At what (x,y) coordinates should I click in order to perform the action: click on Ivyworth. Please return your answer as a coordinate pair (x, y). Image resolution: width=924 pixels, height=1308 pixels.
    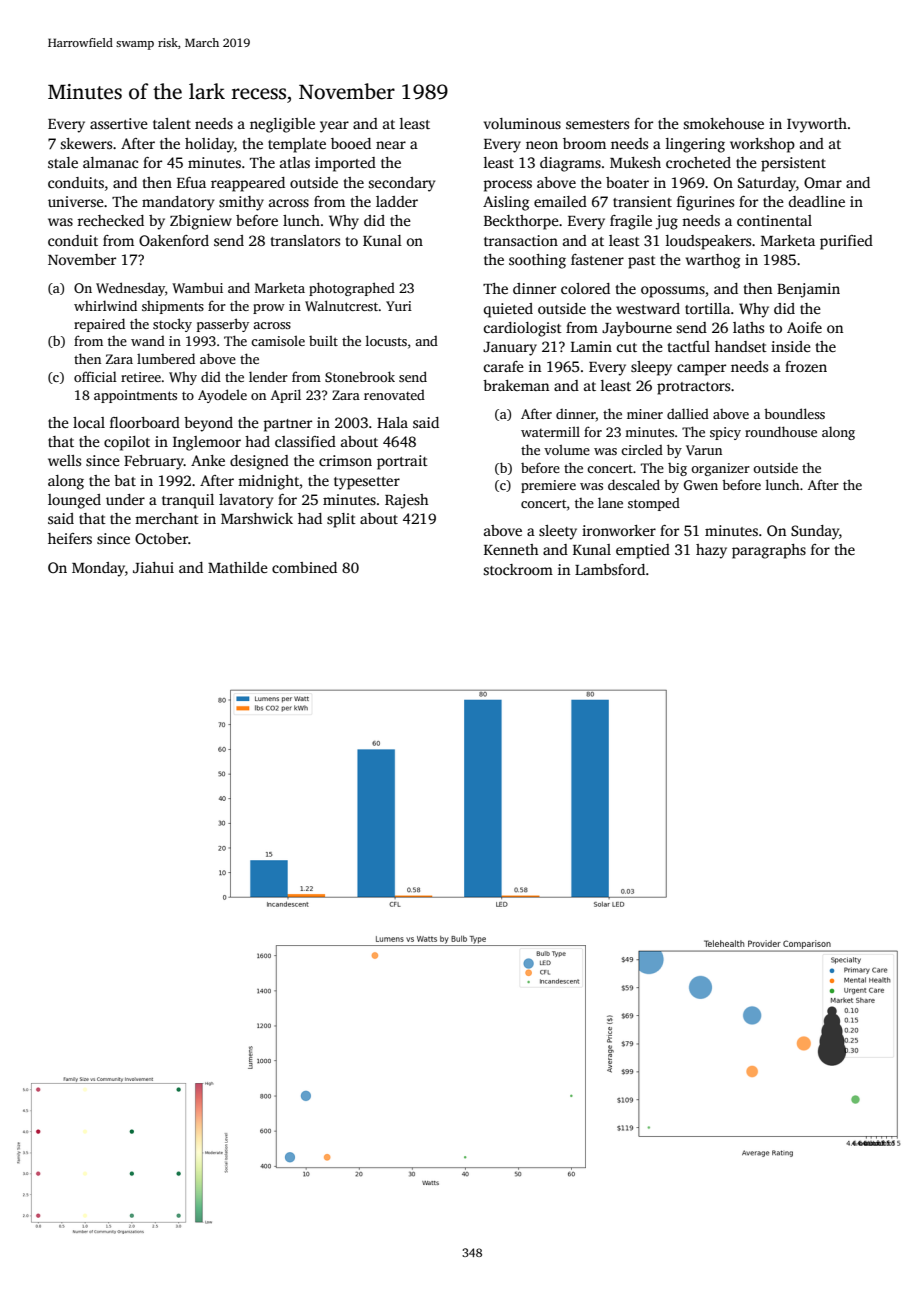
    Looking at the image, I should click on (817, 125).
